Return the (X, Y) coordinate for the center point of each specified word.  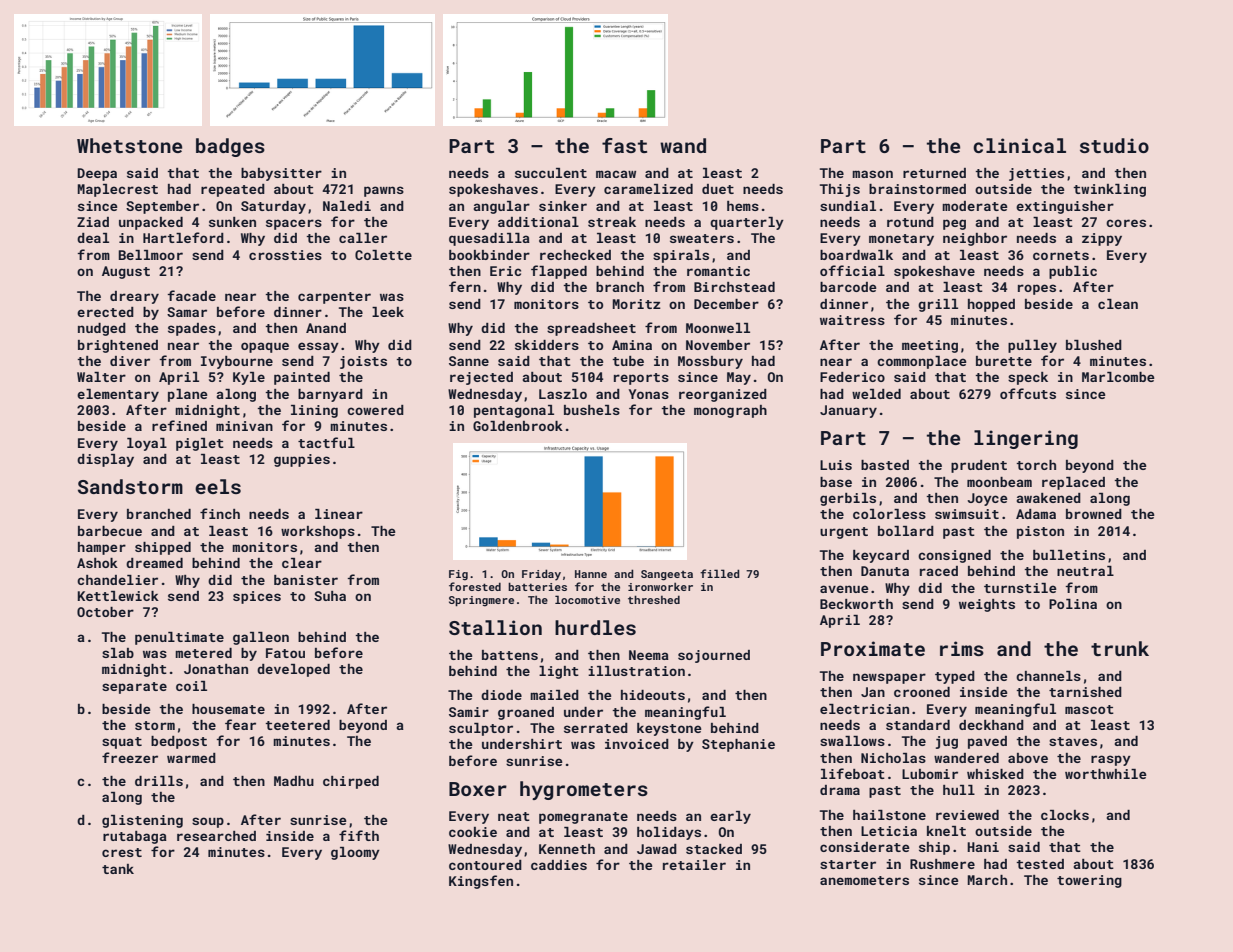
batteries (537, 586)
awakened (1048, 498)
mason (872, 174)
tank (118, 869)
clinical (1019, 145)
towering (1089, 881)
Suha (330, 596)
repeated (233, 190)
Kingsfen (481, 882)
